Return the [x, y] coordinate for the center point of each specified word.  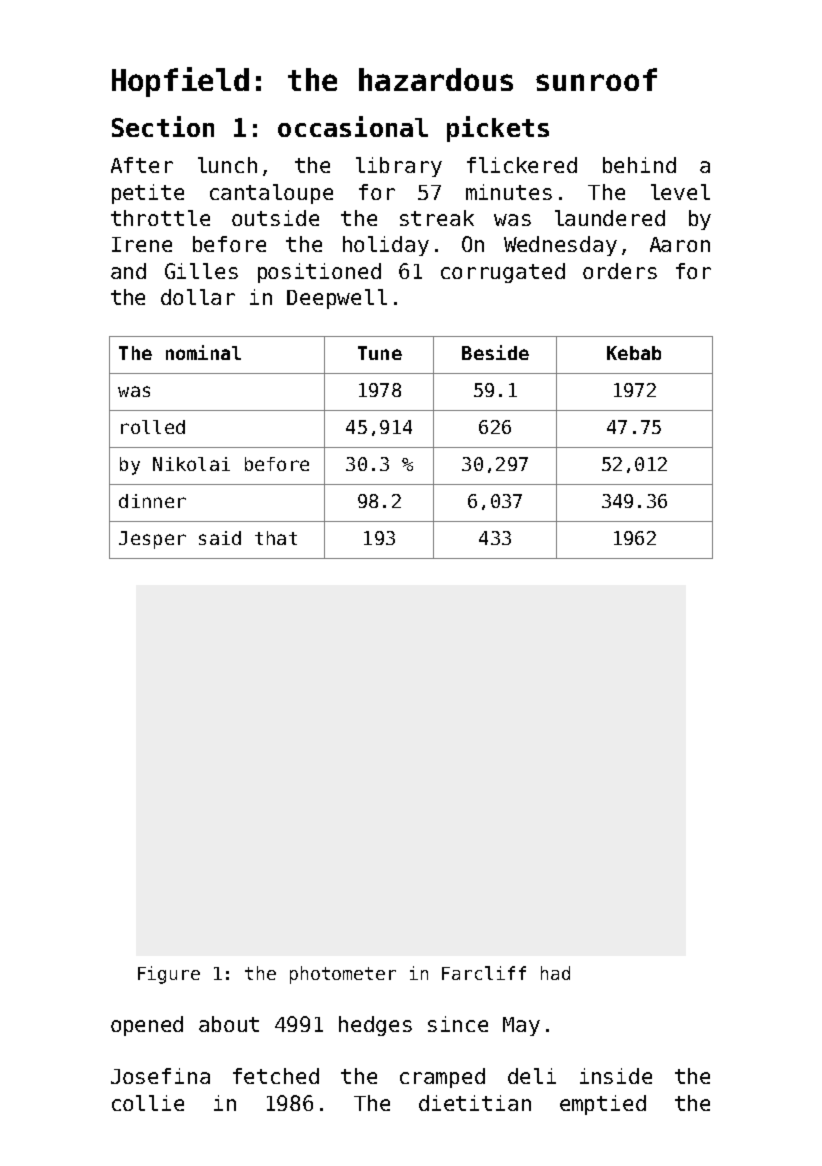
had [555, 973]
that [276, 538]
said [220, 538]
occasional [353, 126]
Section [163, 126]
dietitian [475, 1103]
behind [639, 165]
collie [148, 1103]
